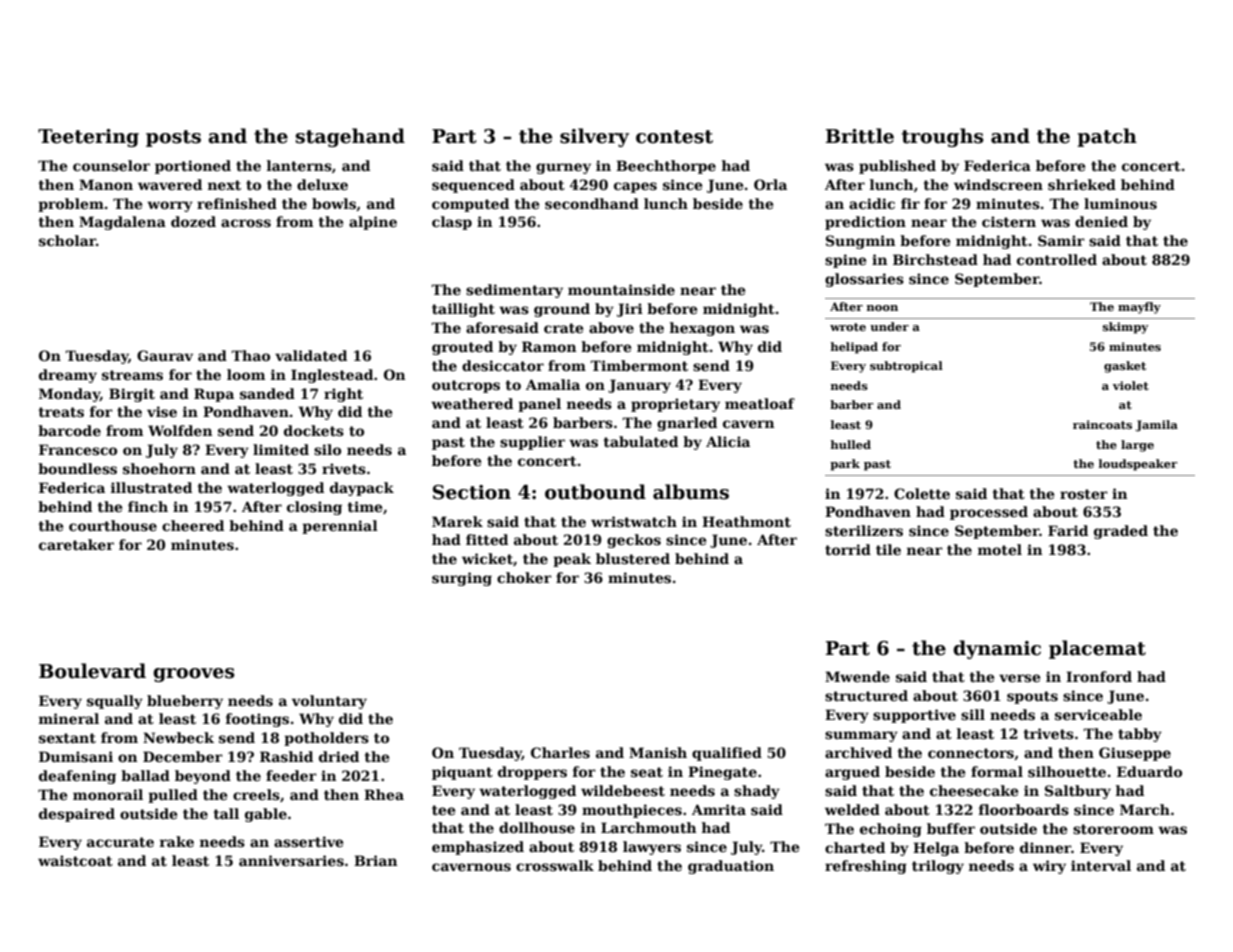  Describe the element at coordinates (77, 468) in the image. I see `boundless` at that location.
